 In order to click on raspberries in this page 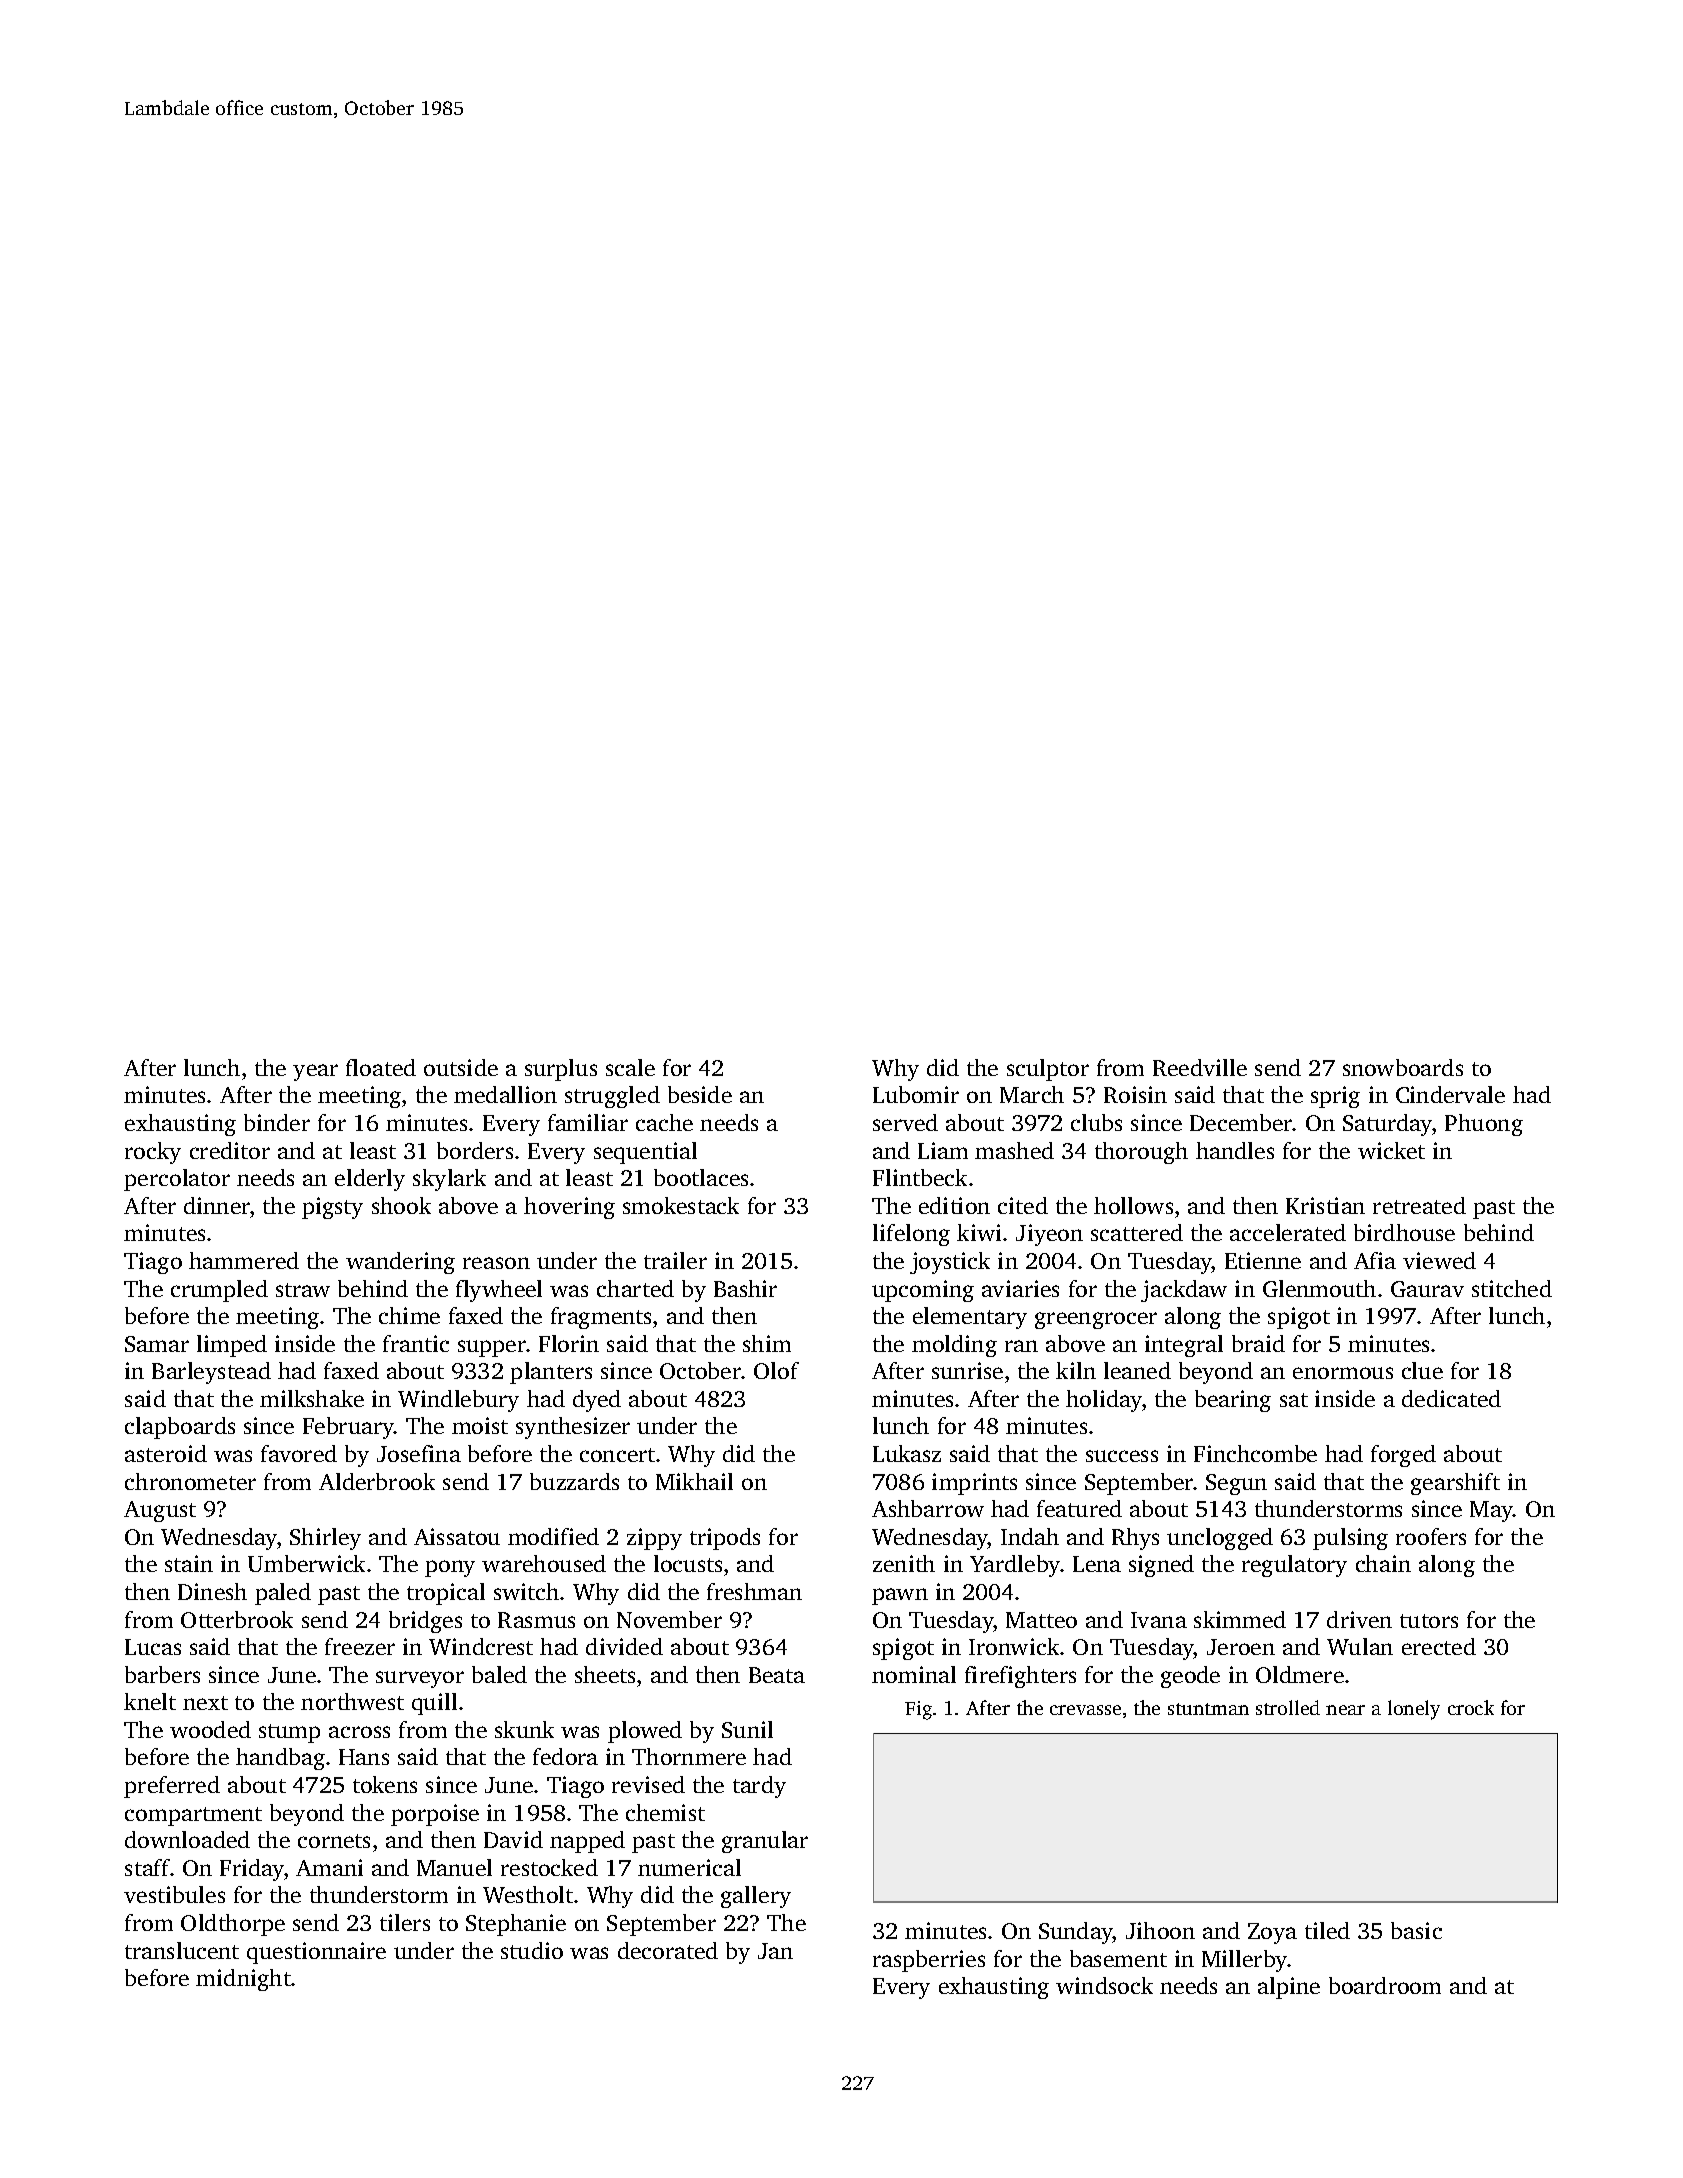, I will do `click(929, 1961)`.
